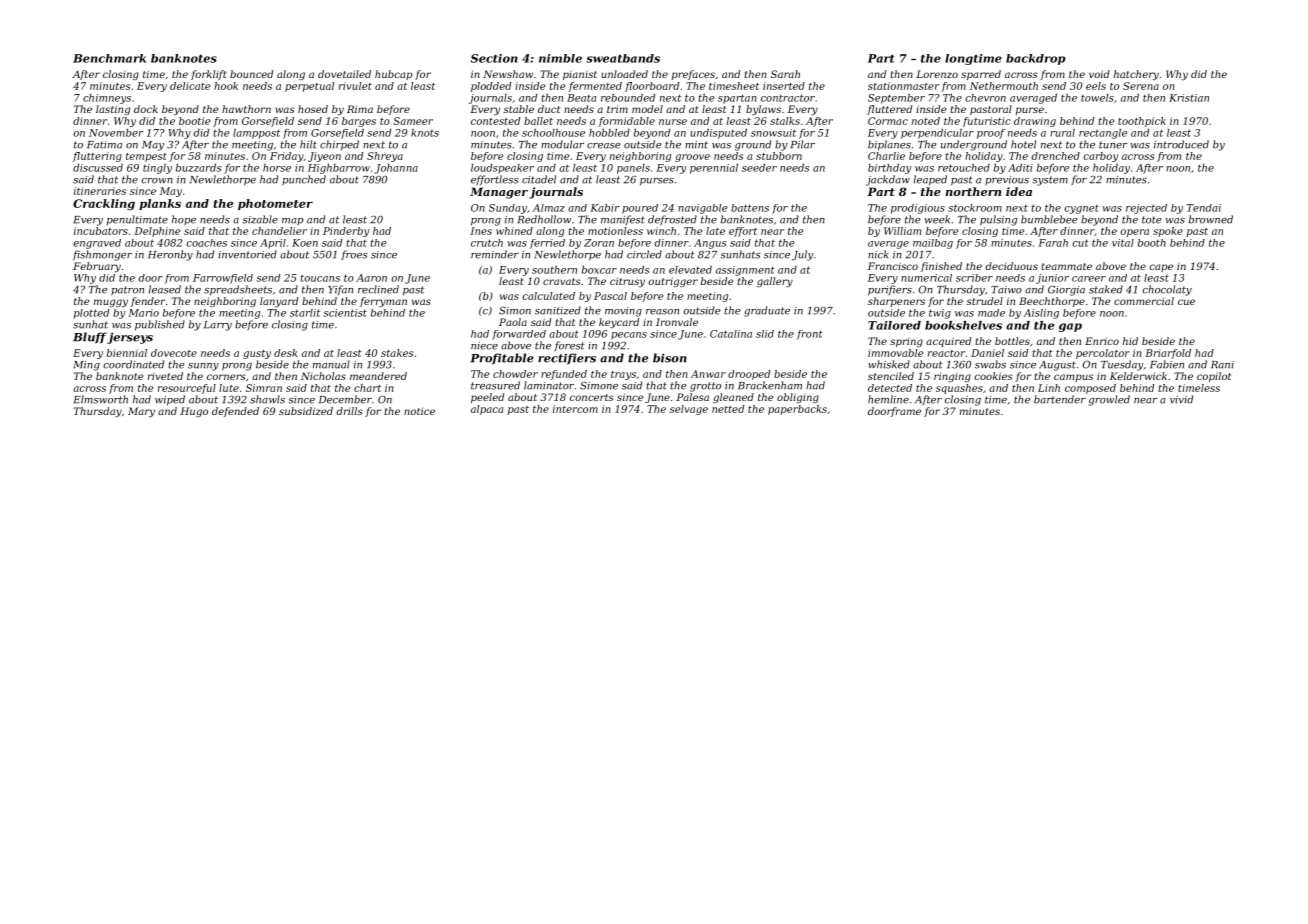  I want to click on contractor, so click(788, 98).
